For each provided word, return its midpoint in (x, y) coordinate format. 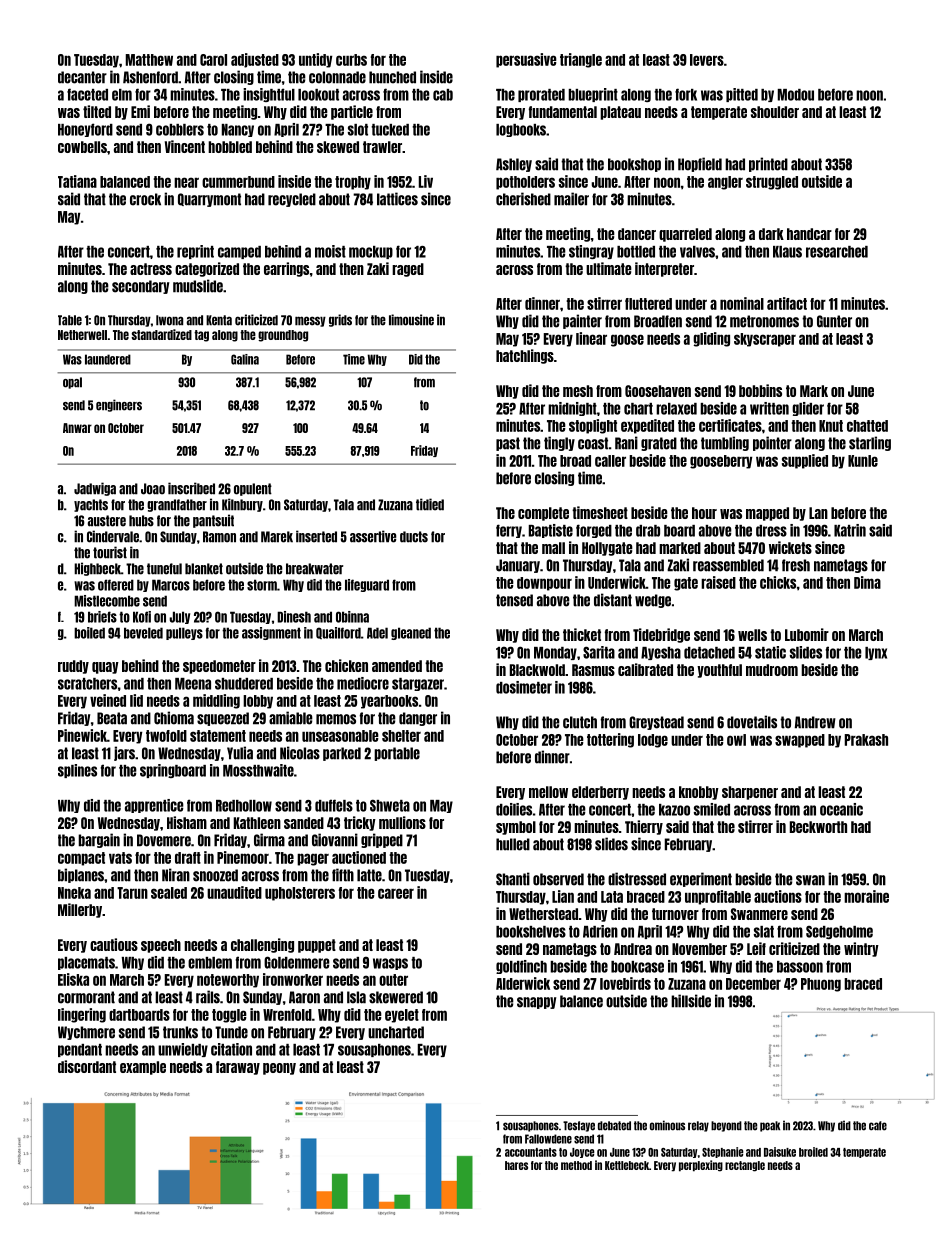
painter (582, 321)
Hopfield (700, 164)
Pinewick (82, 735)
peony (279, 1069)
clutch (580, 722)
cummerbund (238, 182)
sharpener (750, 793)
